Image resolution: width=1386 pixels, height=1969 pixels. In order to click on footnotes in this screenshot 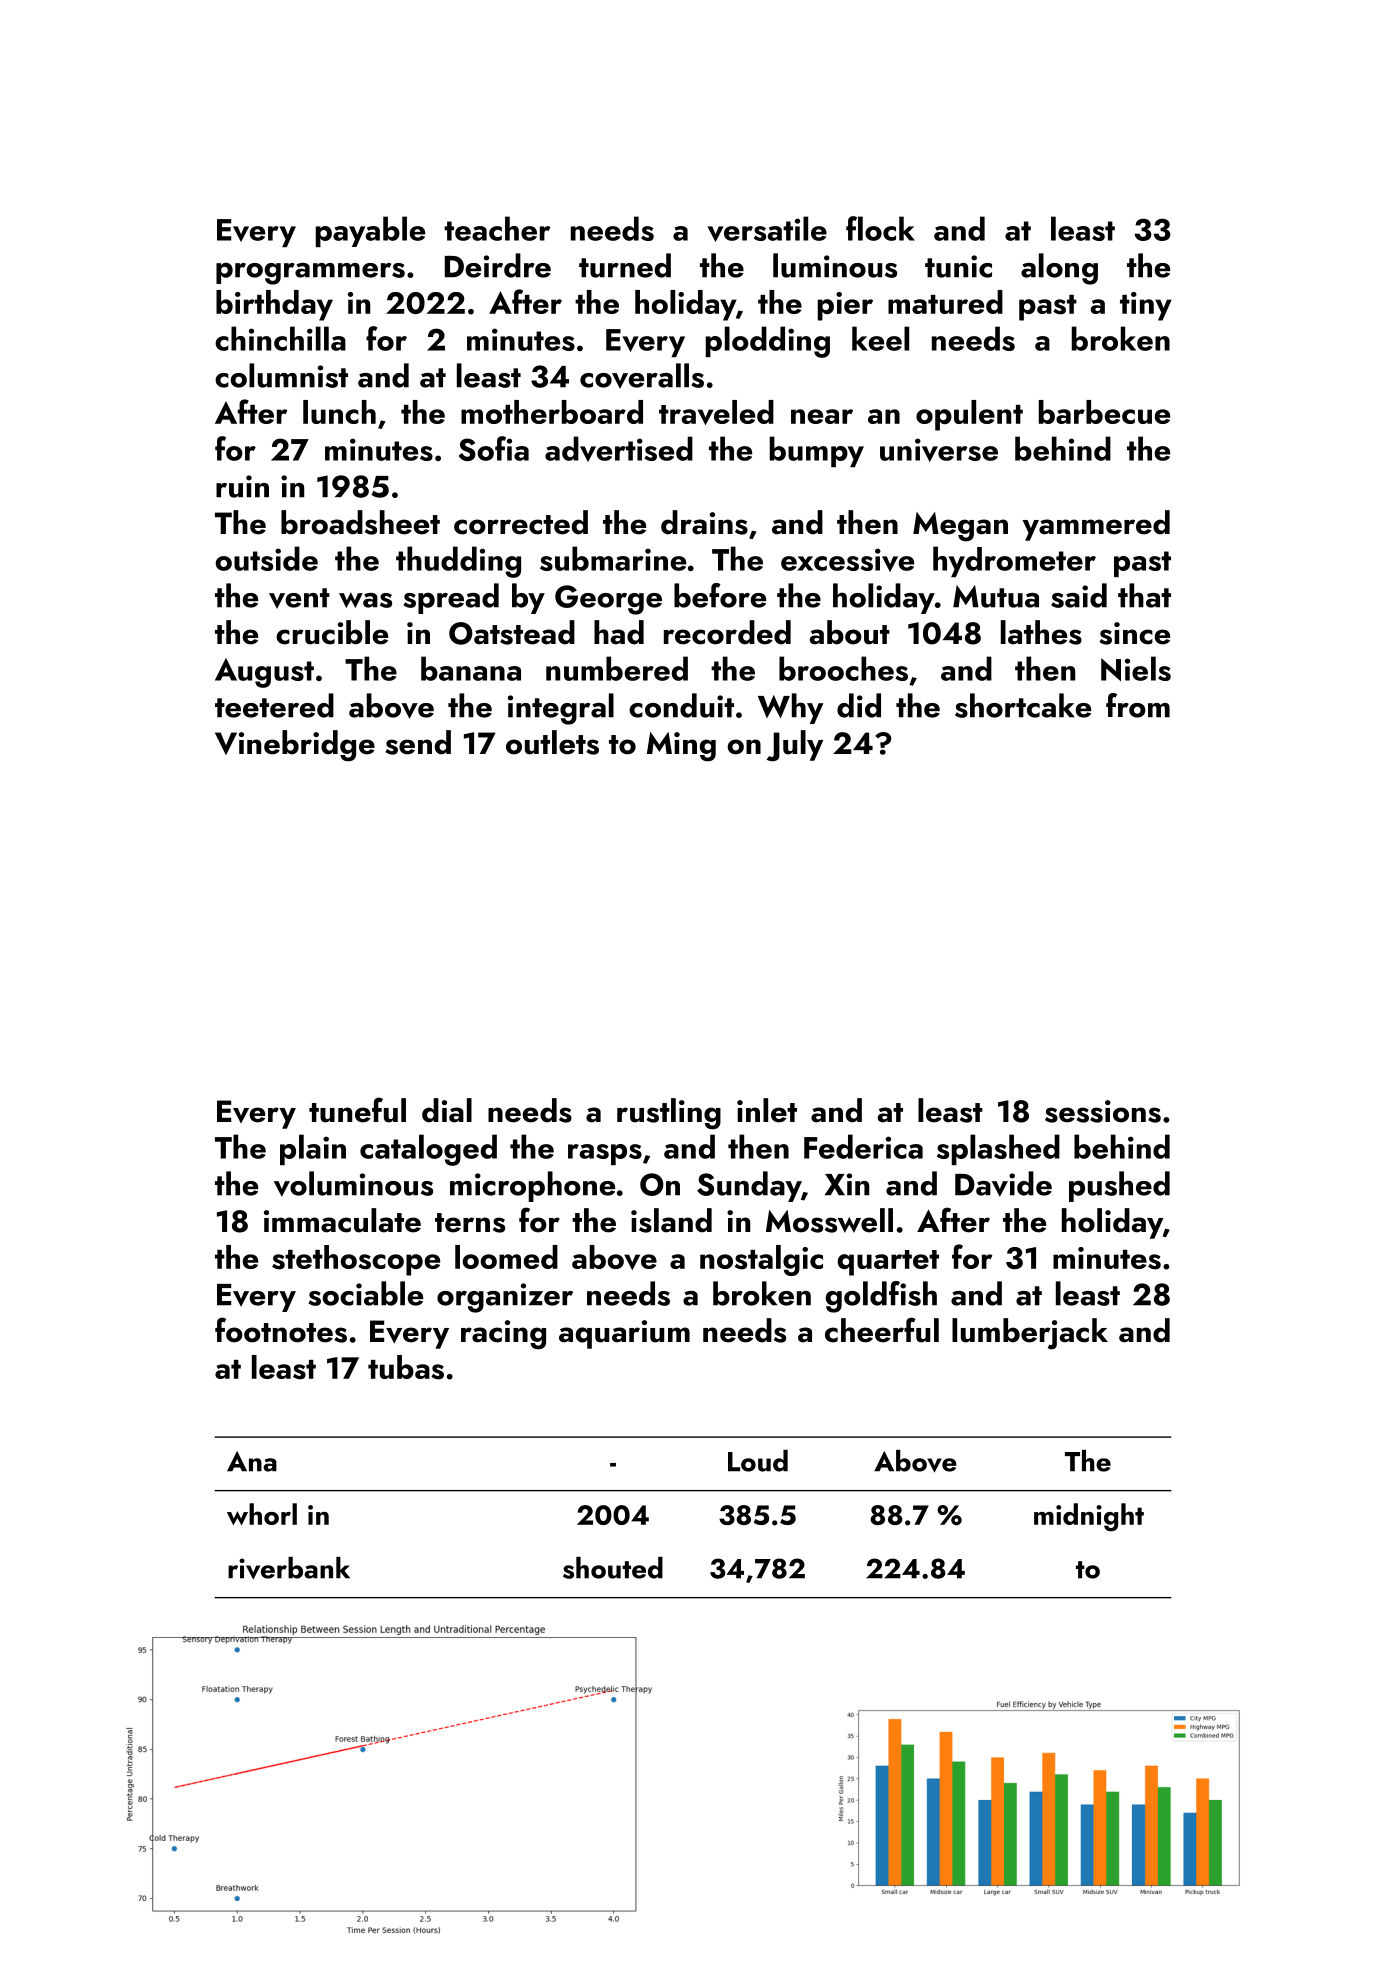, I will do `click(281, 1330)`.
